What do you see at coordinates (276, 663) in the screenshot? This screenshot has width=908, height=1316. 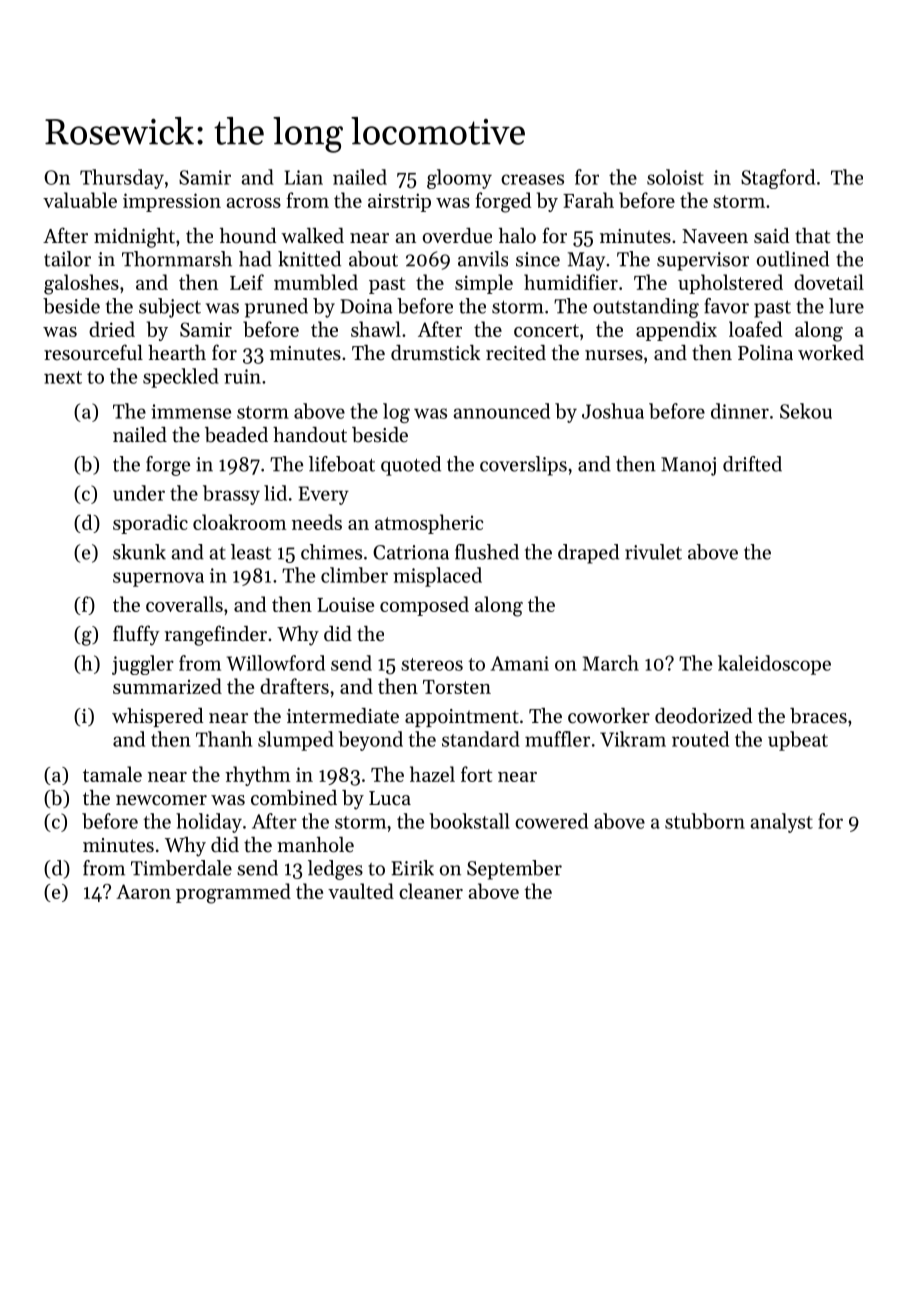 I see `Willowford` at bounding box center [276, 663].
